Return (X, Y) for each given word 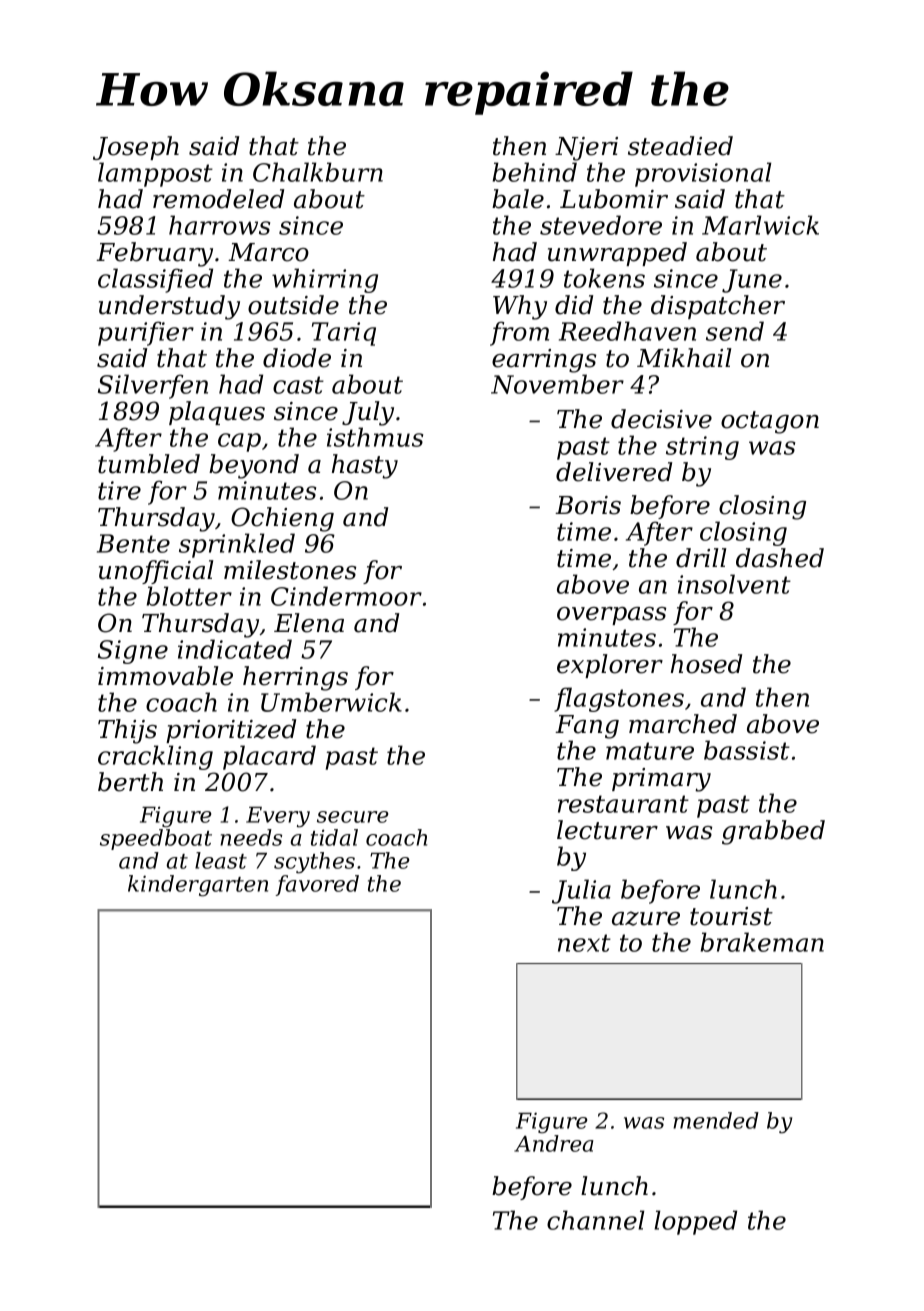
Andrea (554, 1143)
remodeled (218, 199)
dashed (780, 558)
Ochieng (282, 519)
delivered (614, 472)
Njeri (586, 149)
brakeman (762, 942)
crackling (155, 757)
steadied (680, 146)
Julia (581, 891)
